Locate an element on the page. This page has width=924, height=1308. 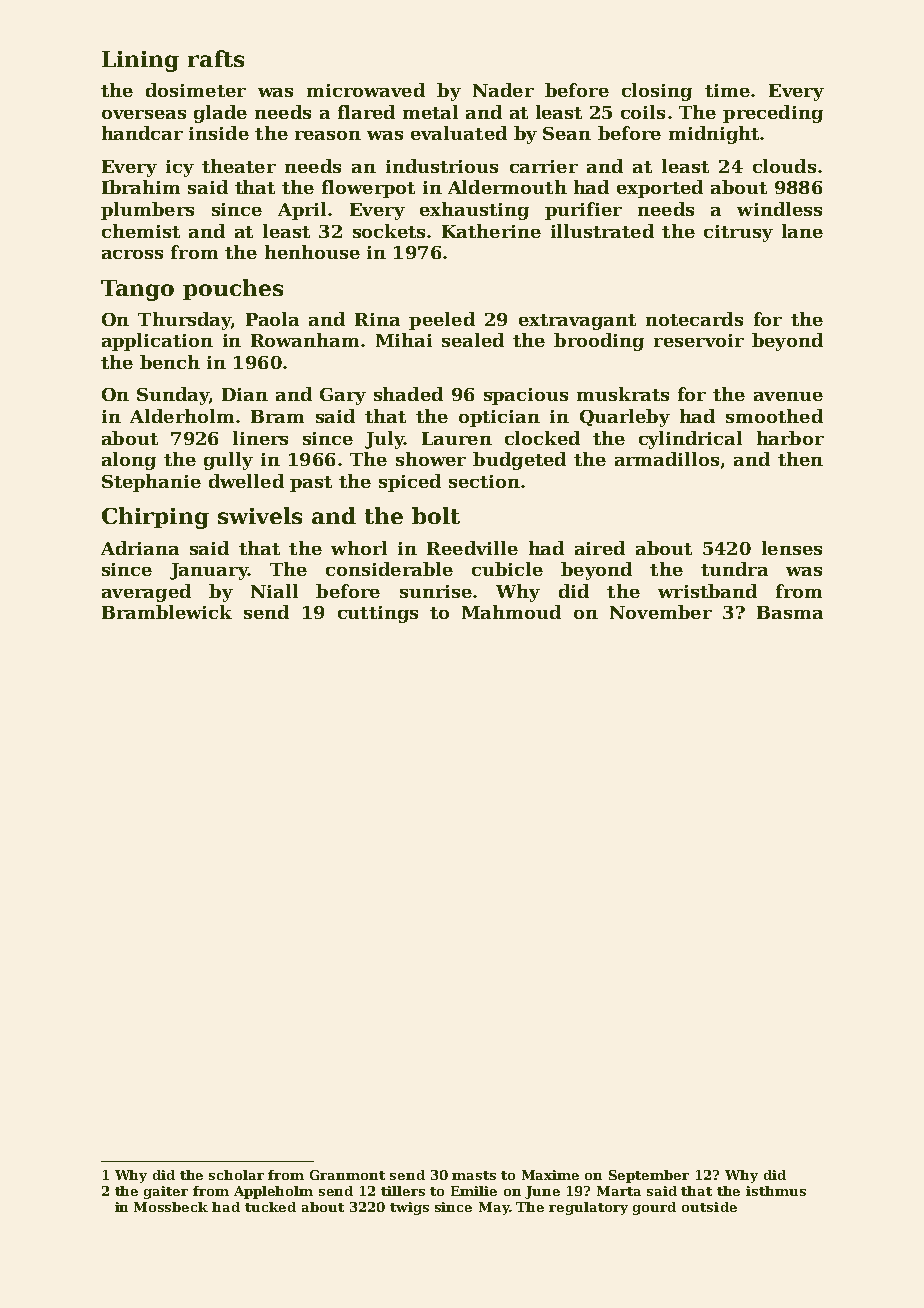
May is located at coordinates (494, 1208).
